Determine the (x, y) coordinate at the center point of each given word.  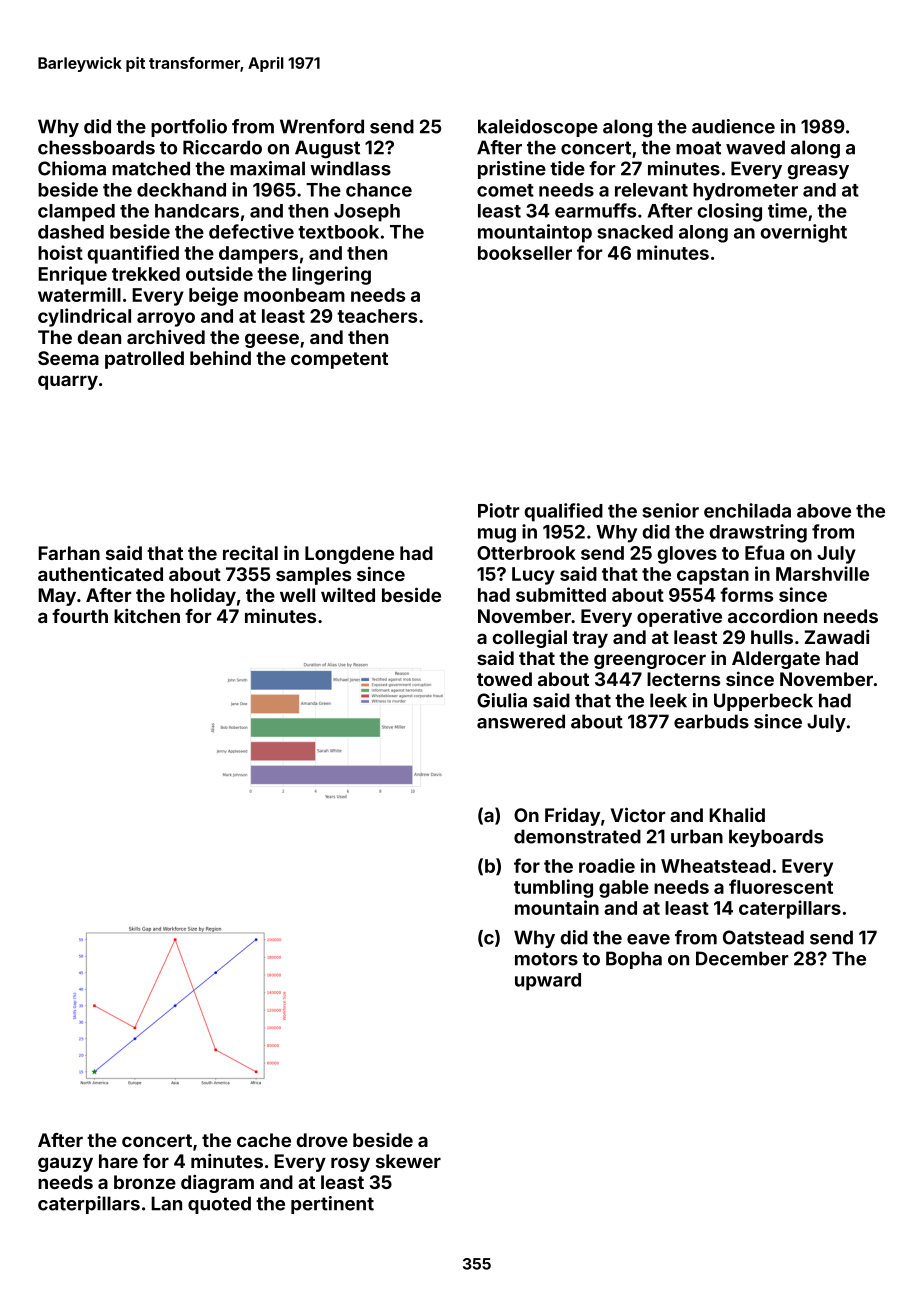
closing (729, 212)
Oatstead (763, 937)
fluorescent (781, 886)
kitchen (147, 615)
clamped (76, 213)
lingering (331, 275)
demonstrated (577, 836)
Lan (166, 1203)
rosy (350, 1164)
